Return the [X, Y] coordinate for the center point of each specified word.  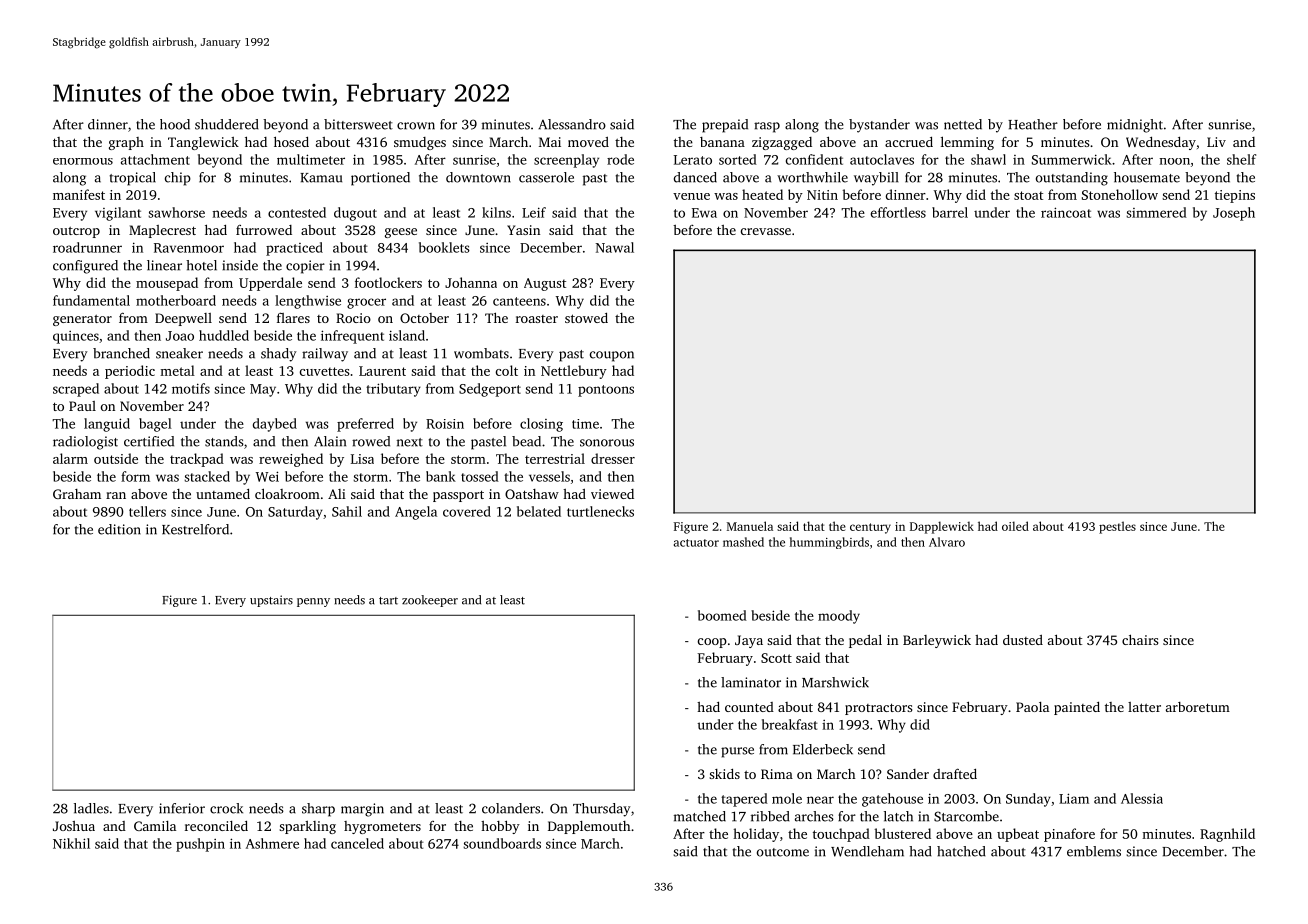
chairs [1140, 639]
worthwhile [812, 177]
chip [178, 179]
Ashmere [272, 843]
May [263, 390]
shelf [1241, 159]
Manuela [750, 526]
